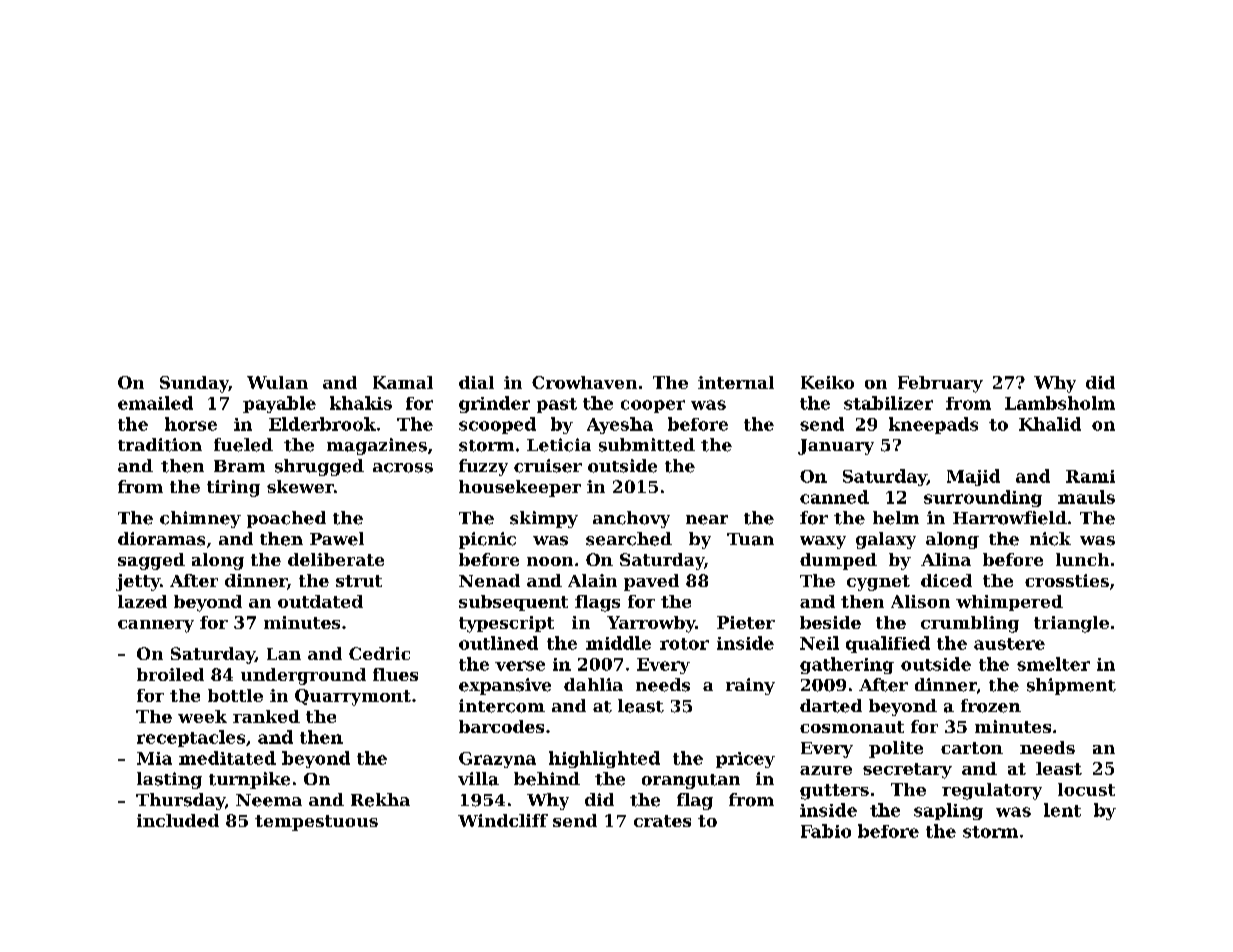 The image size is (1233, 952). Describe the element at coordinates (834, 497) in the screenshot. I see `canned` at that location.
